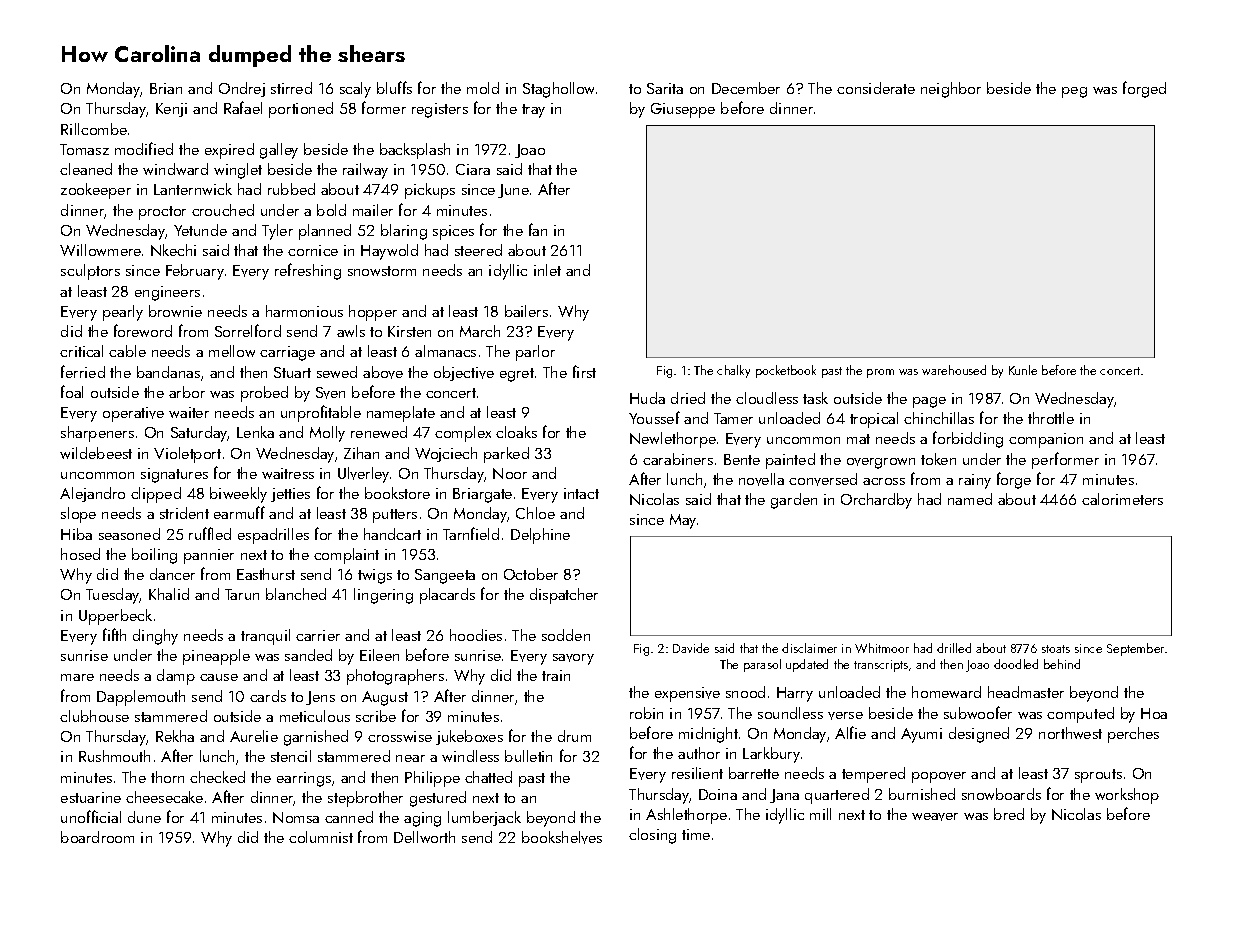  I want to click on dune, so click(144, 817).
